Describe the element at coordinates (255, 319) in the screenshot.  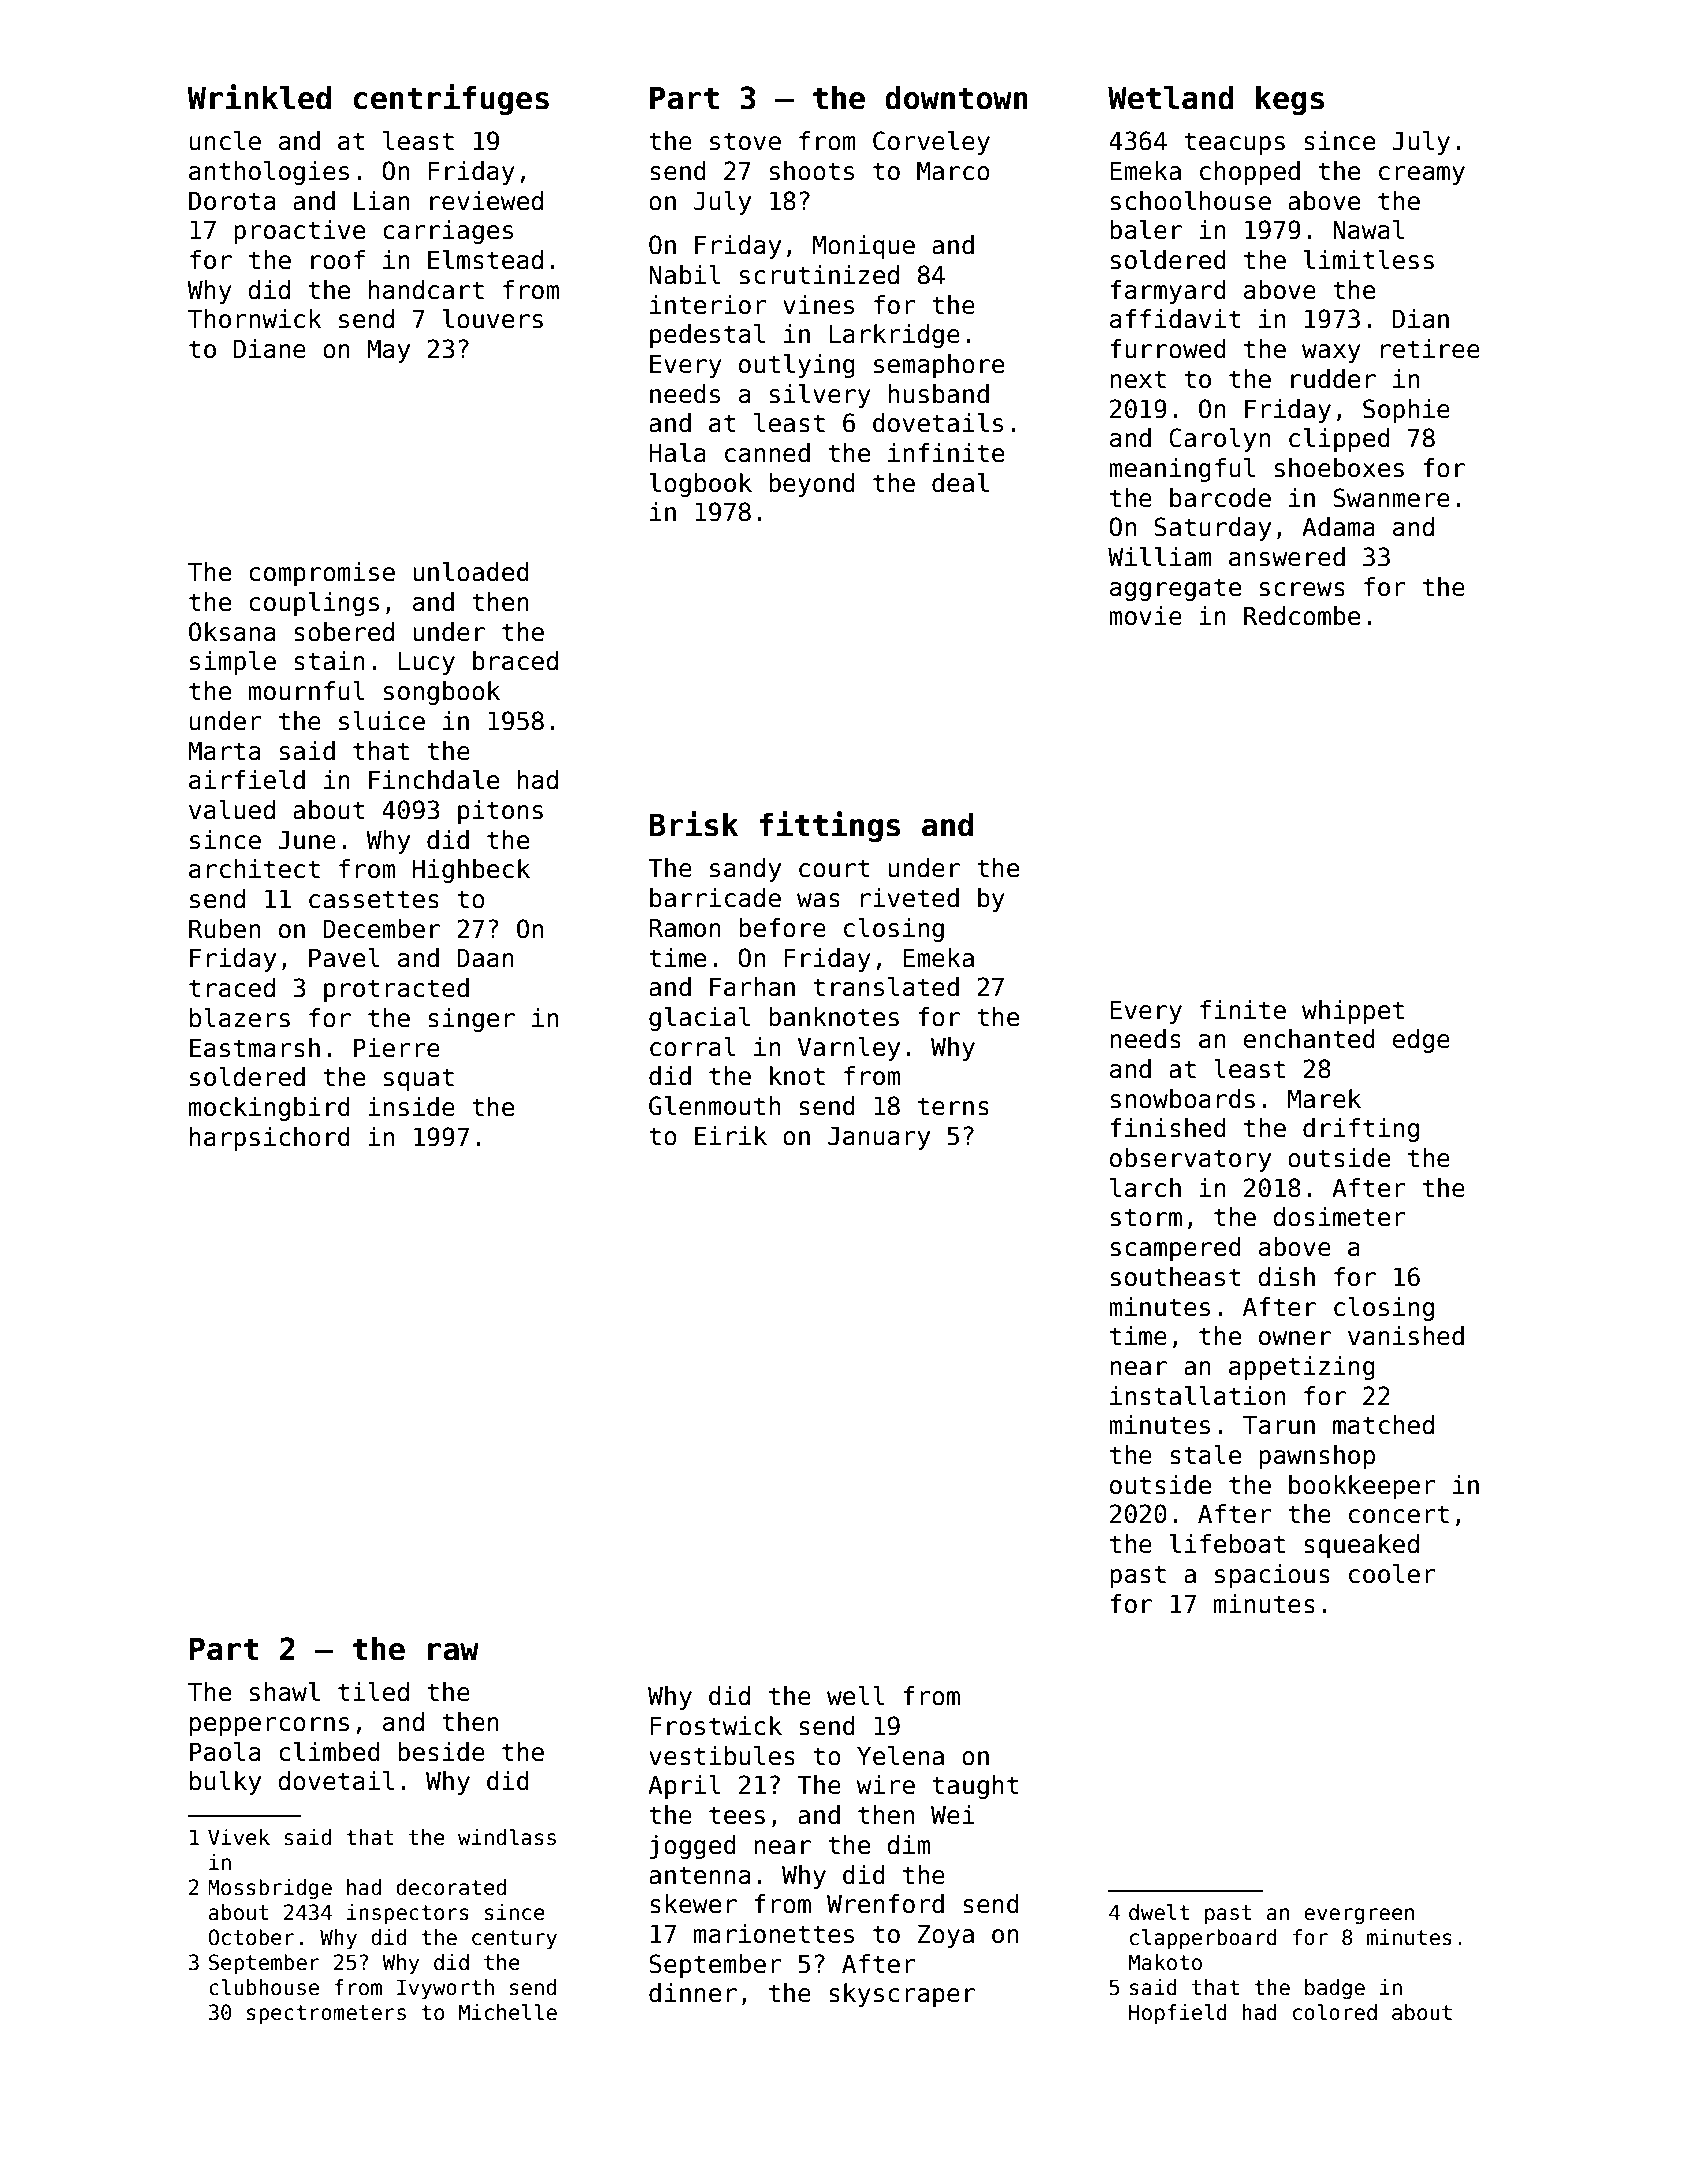
I see `Thornwick` at that location.
